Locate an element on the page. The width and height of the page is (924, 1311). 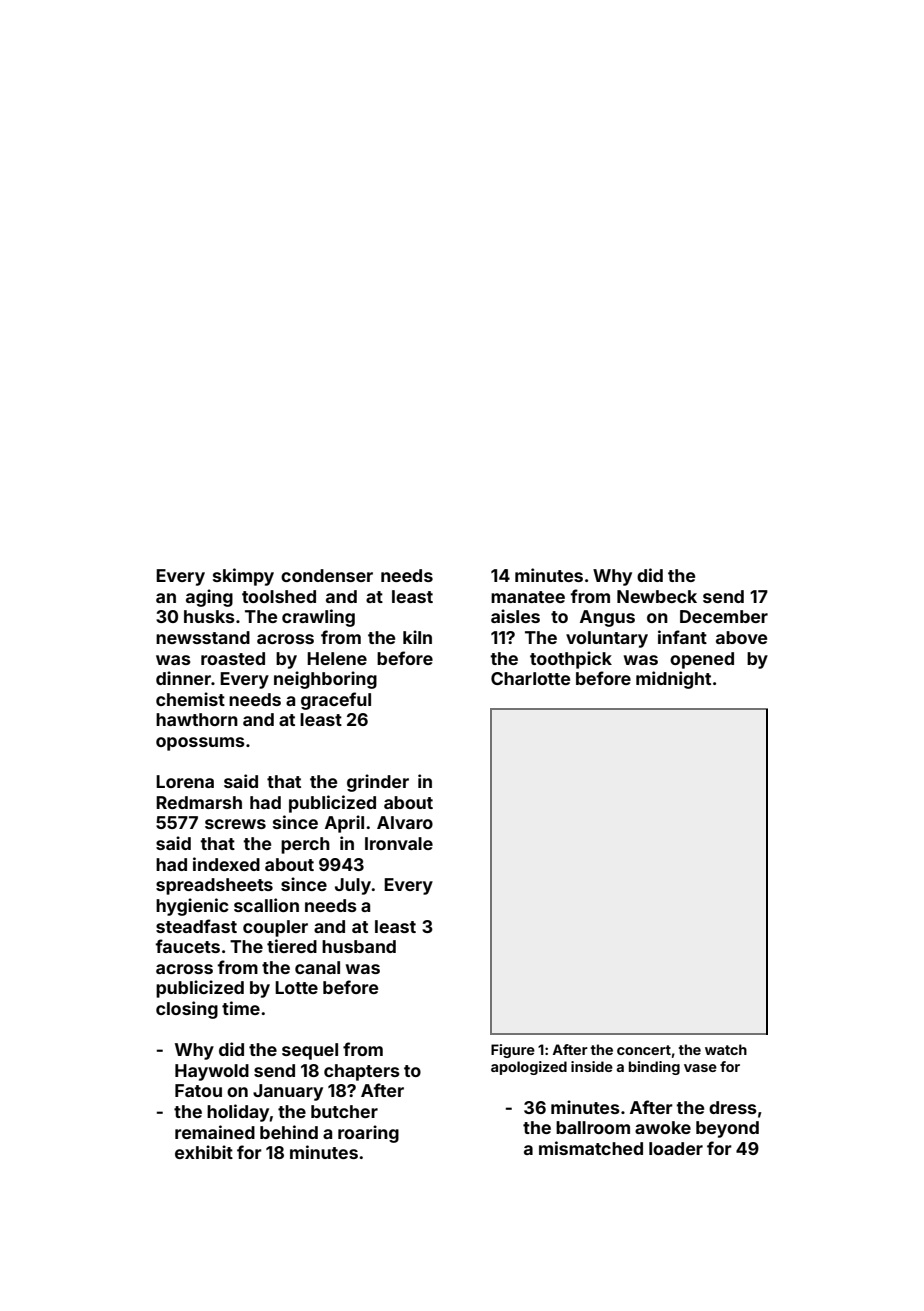
husband is located at coordinates (359, 946).
